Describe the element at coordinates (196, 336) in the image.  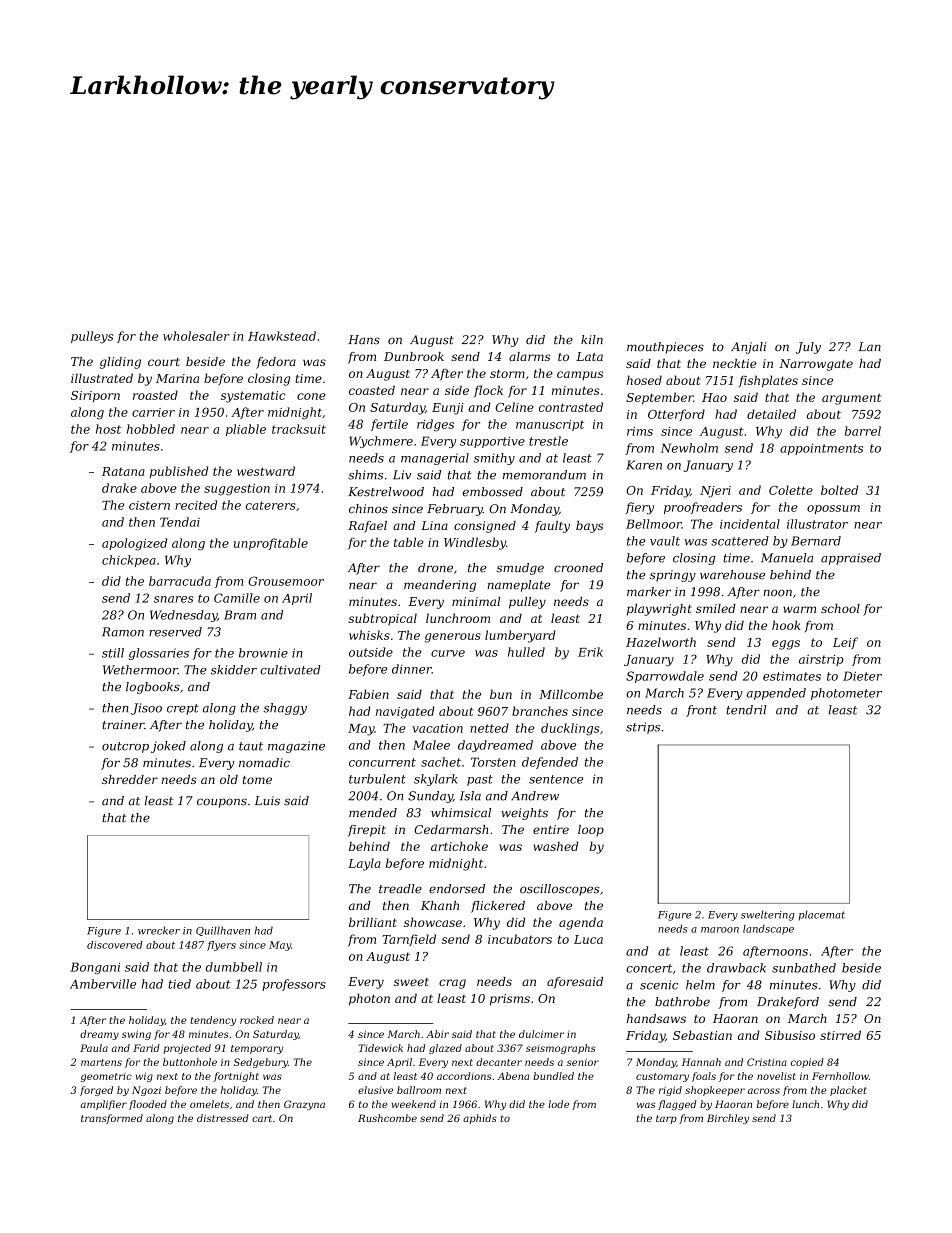
I see `wholesaler` at that location.
